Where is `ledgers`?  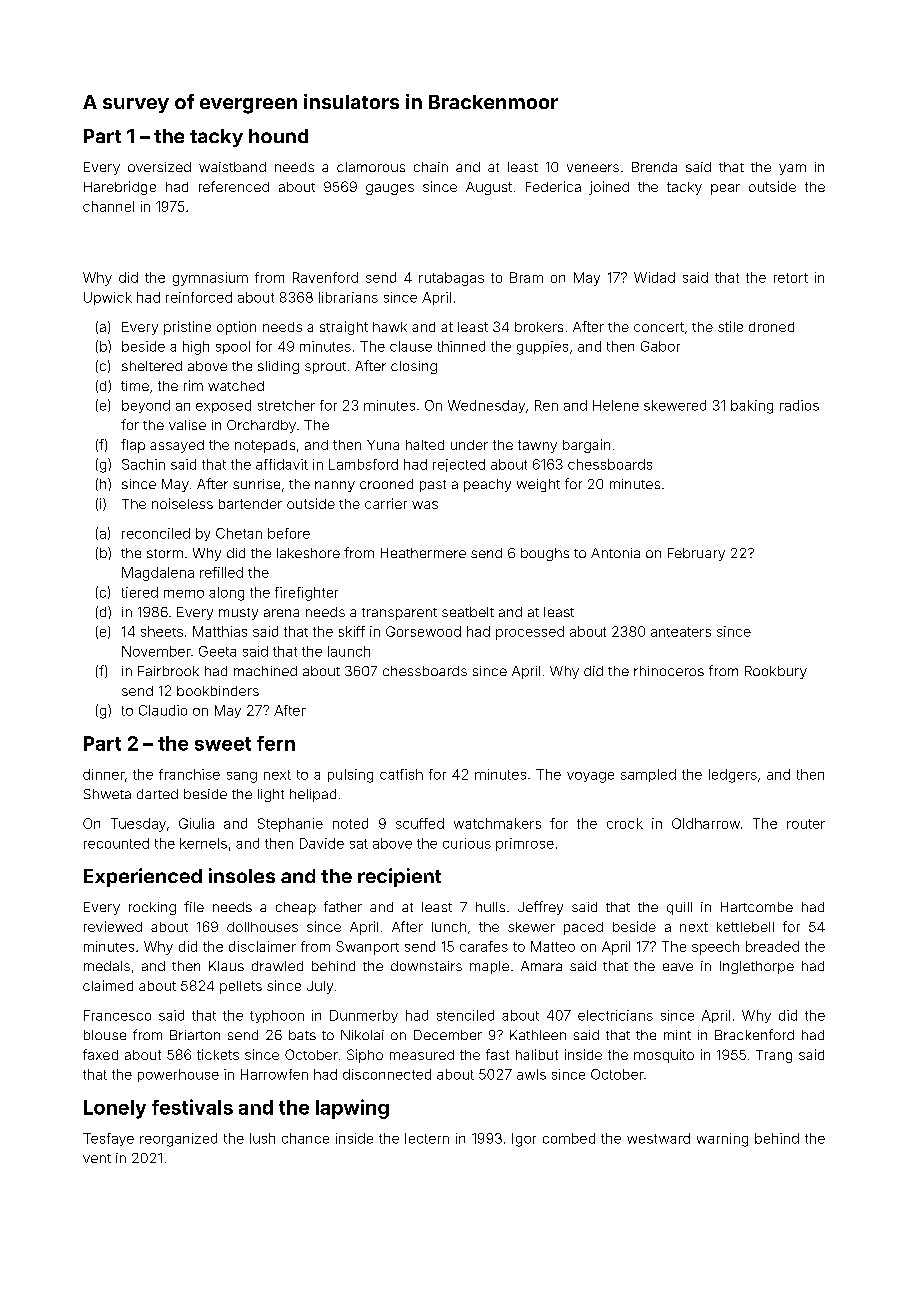 ledgers is located at coordinates (733, 776).
